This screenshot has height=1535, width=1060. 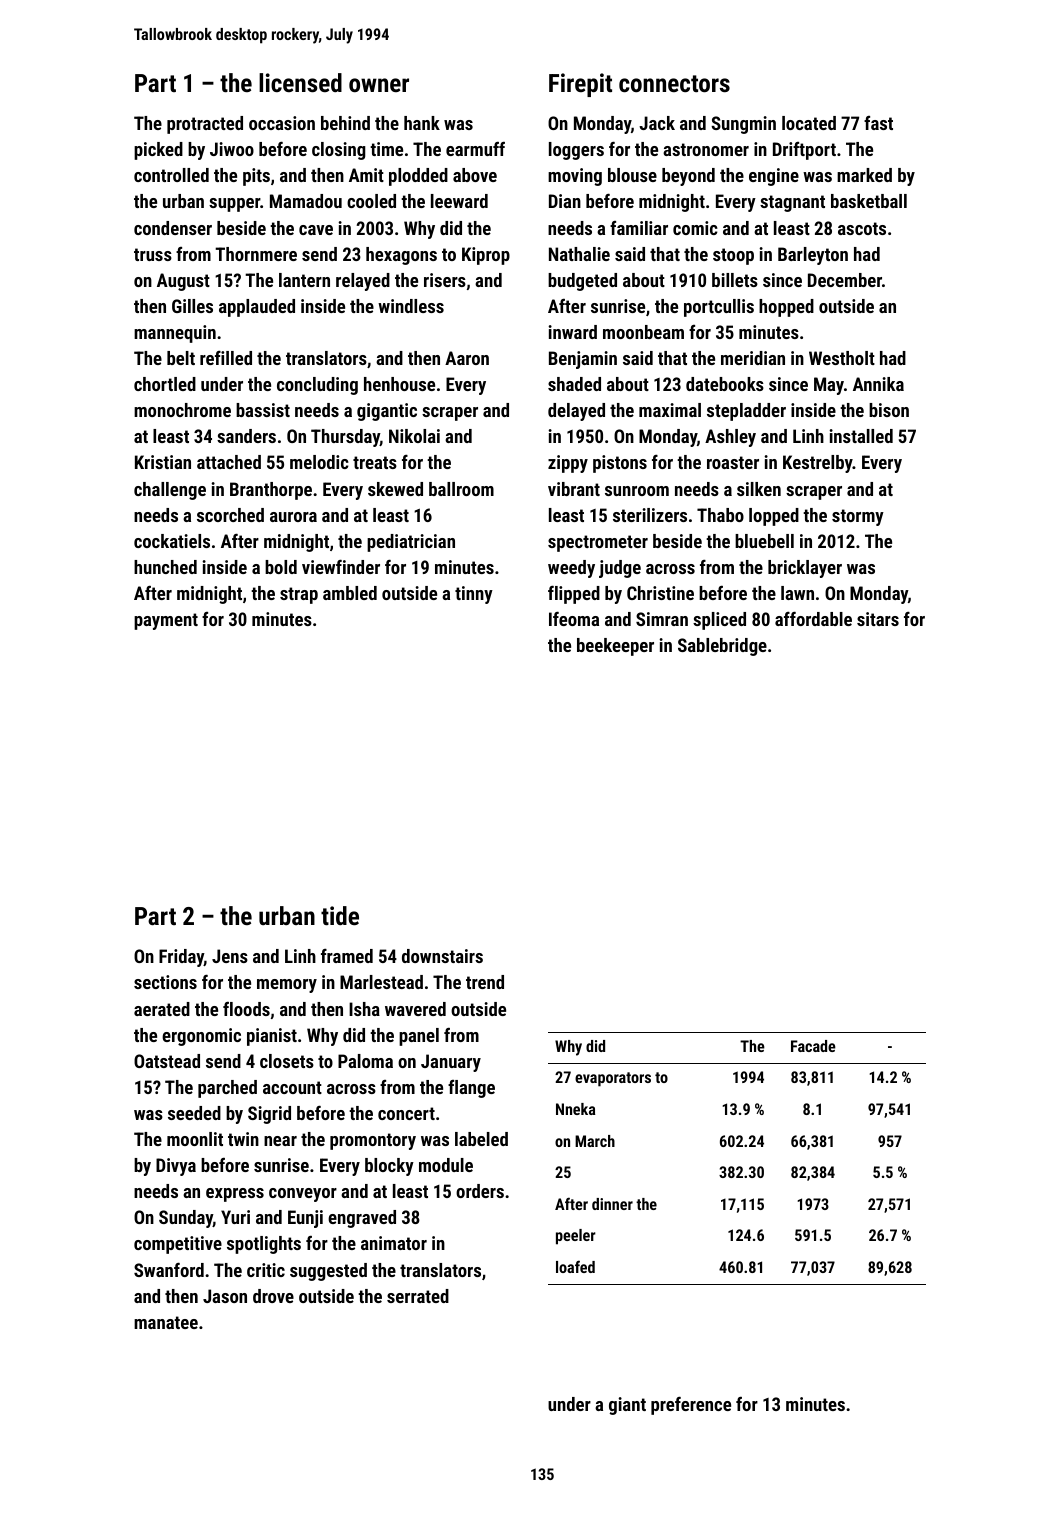 What do you see at coordinates (280, 1141) in the screenshot?
I see `near` at bounding box center [280, 1141].
